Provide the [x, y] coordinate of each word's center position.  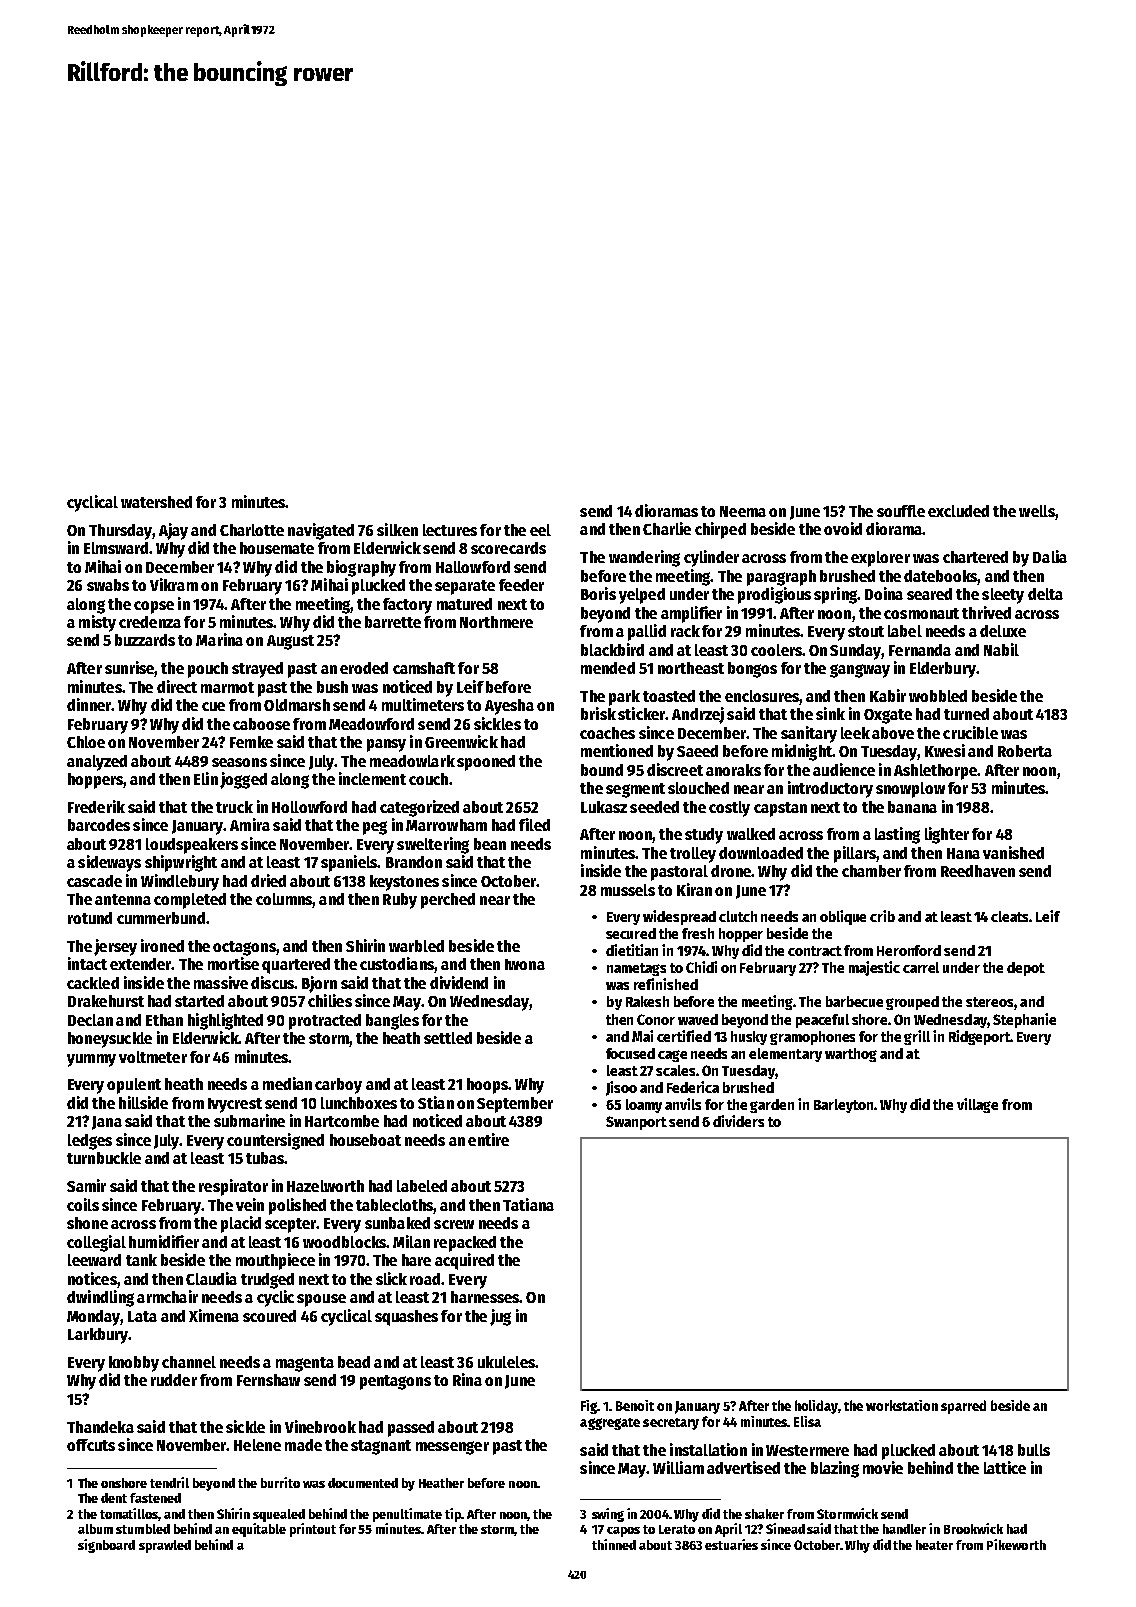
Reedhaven [978, 871]
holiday [817, 1407]
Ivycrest [235, 1105]
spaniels [349, 863]
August [290, 642]
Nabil [1001, 649]
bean [490, 844]
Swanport [636, 1123]
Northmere [496, 622]
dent [114, 1498]
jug [500, 1317]
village [977, 1105]
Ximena [214, 1315]
